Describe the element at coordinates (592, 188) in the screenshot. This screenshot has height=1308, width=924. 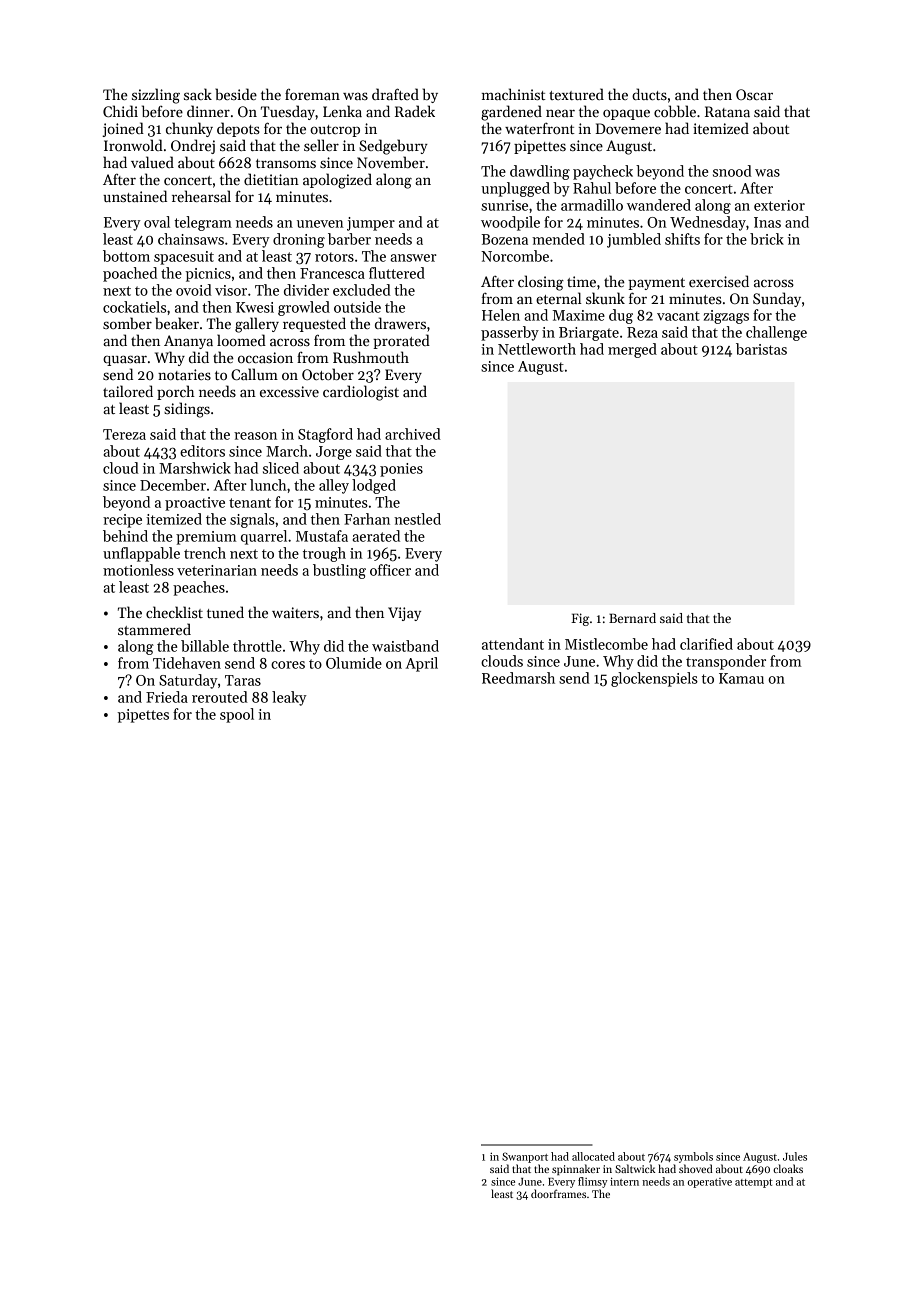
I see `Rahul` at that location.
